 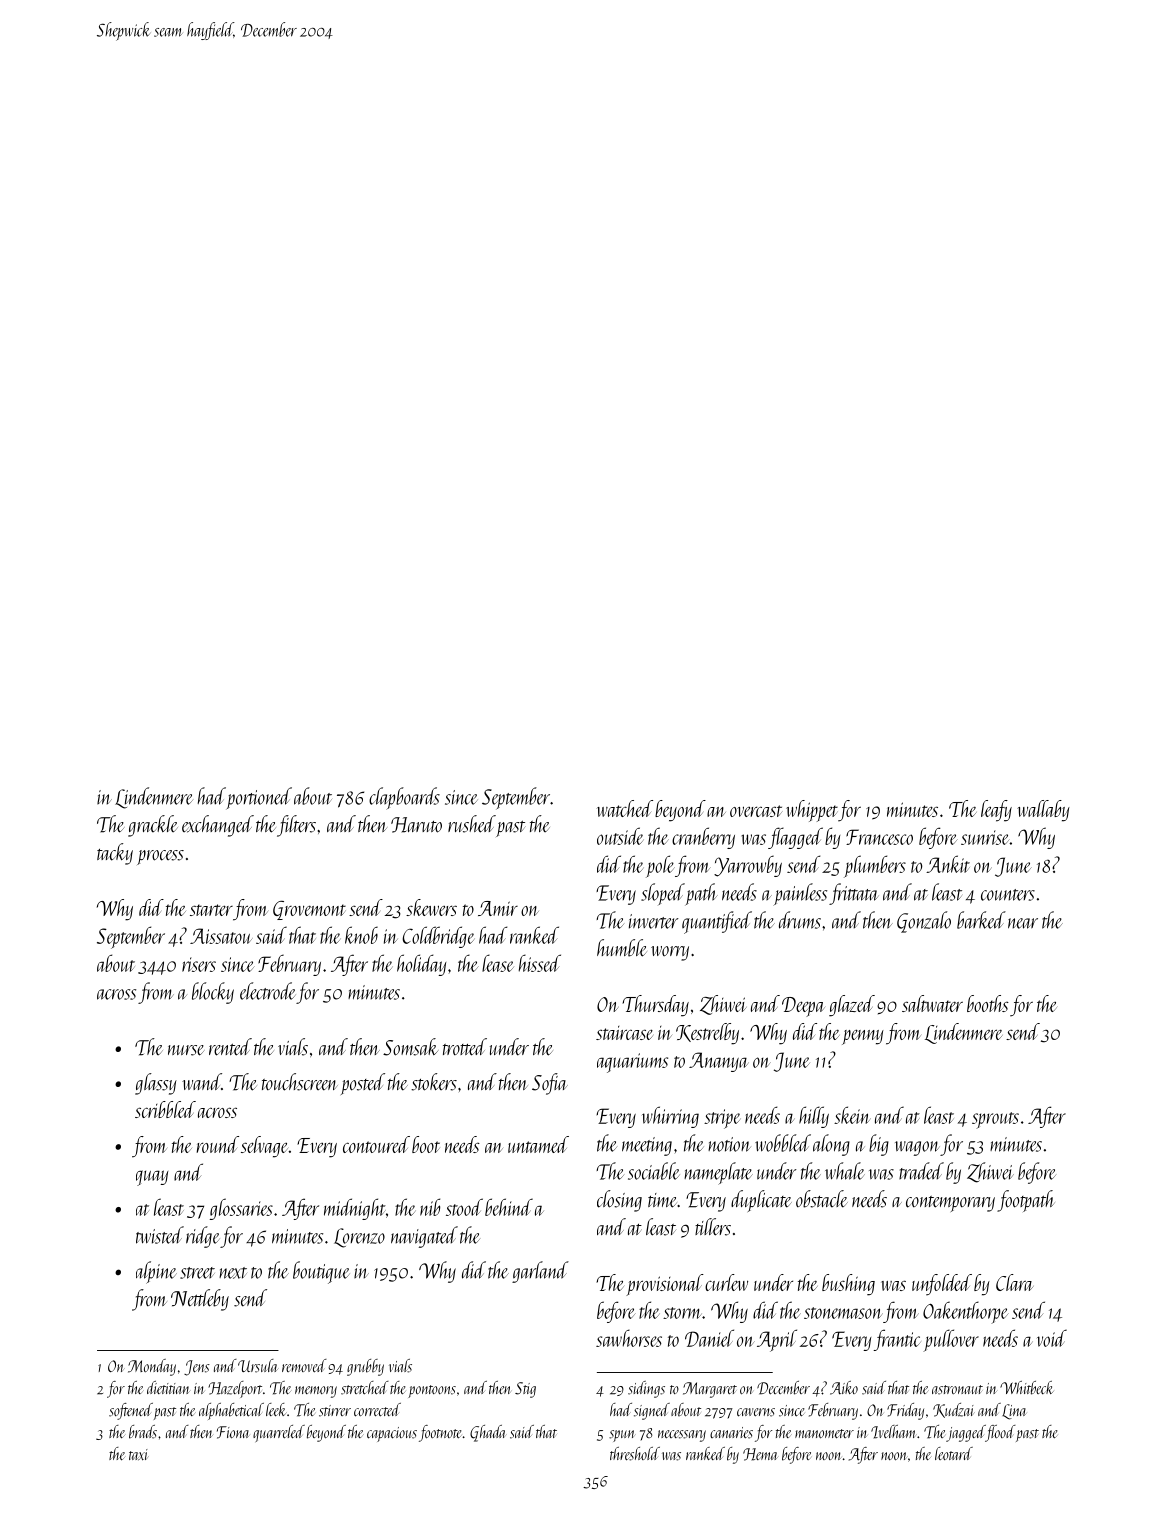 What do you see at coordinates (985, 837) in the document?
I see `sunrise` at bounding box center [985, 837].
